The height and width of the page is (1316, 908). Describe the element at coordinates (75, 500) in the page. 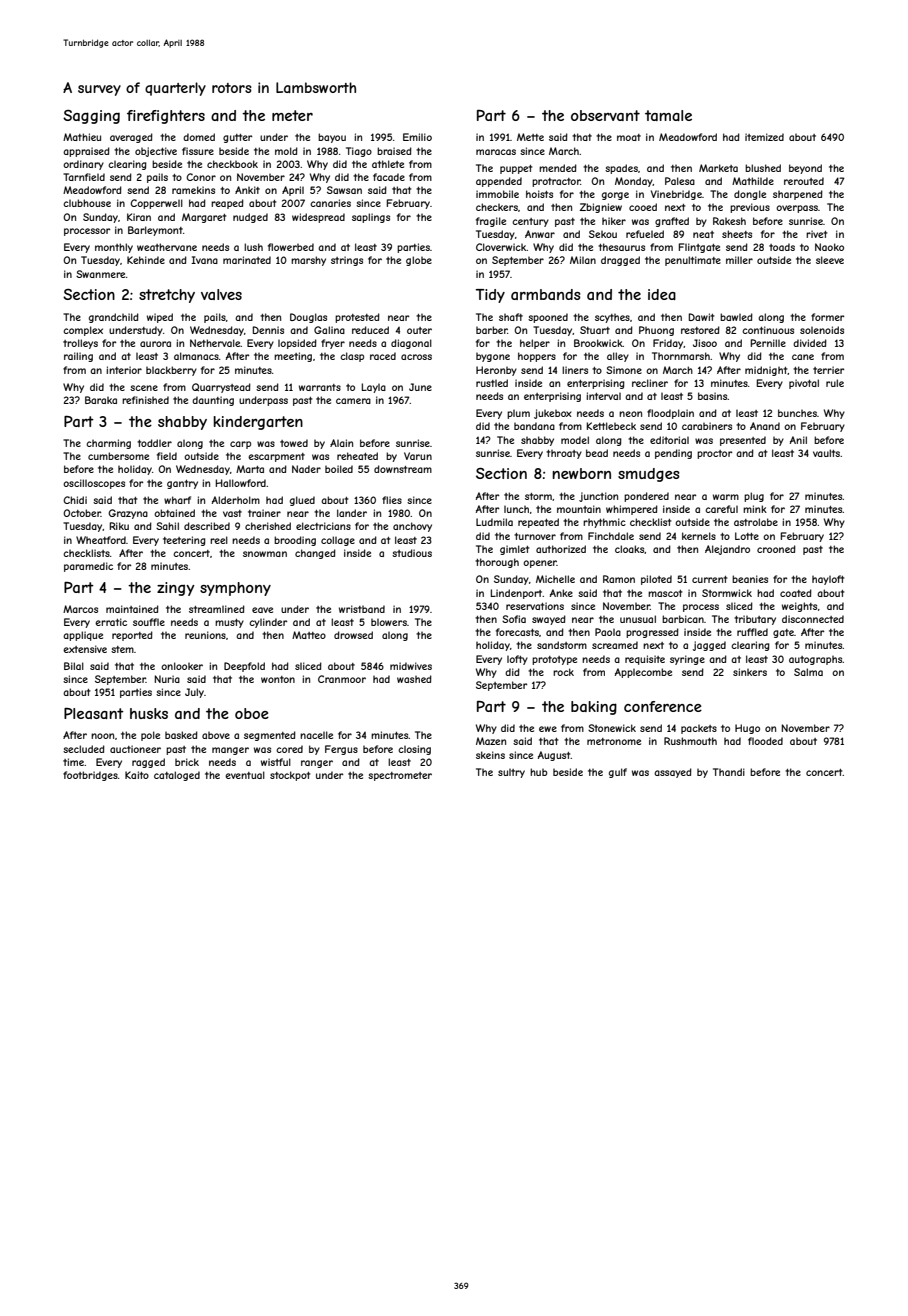

I see `Chidi` at that location.
